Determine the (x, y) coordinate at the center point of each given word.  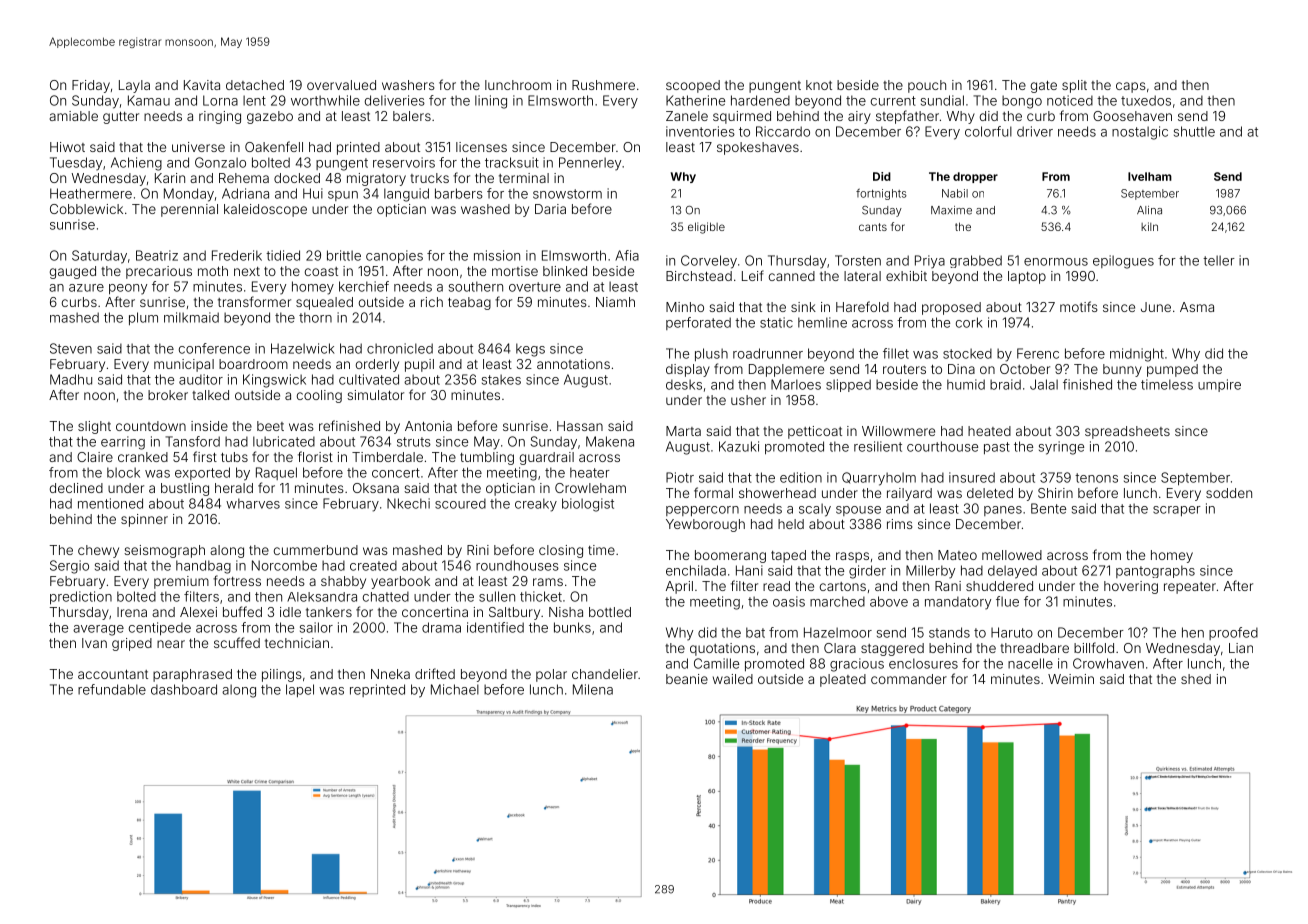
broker (168, 395)
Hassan (580, 426)
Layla (134, 86)
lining (491, 102)
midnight (1137, 355)
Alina (1149, 210)
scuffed (237, 642)
